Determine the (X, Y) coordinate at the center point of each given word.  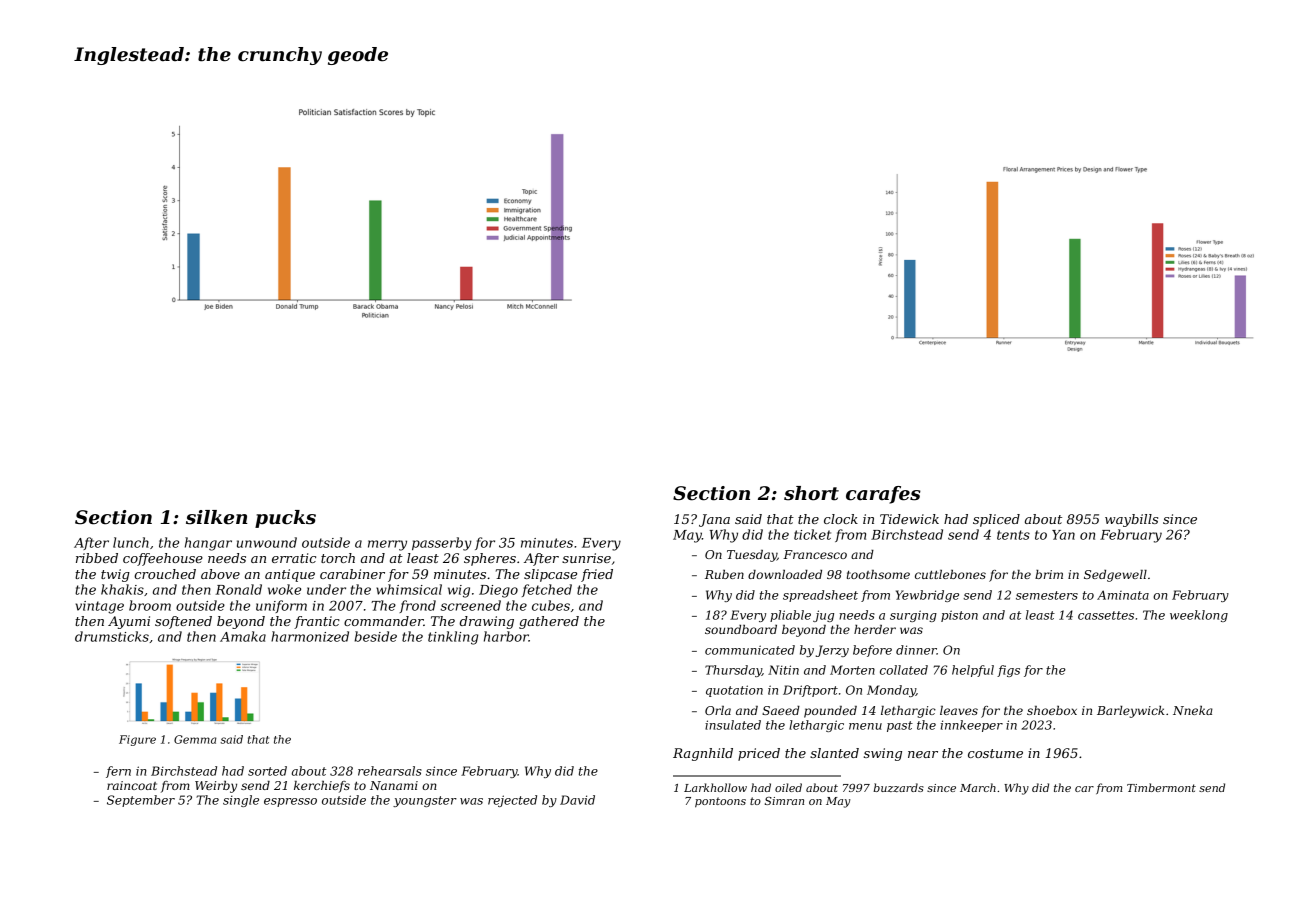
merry (387, 545)
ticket (812, 534)
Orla (718, 710)
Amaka (243, 636)
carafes (883, 495)
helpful (973, 671)
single (241, 801)
